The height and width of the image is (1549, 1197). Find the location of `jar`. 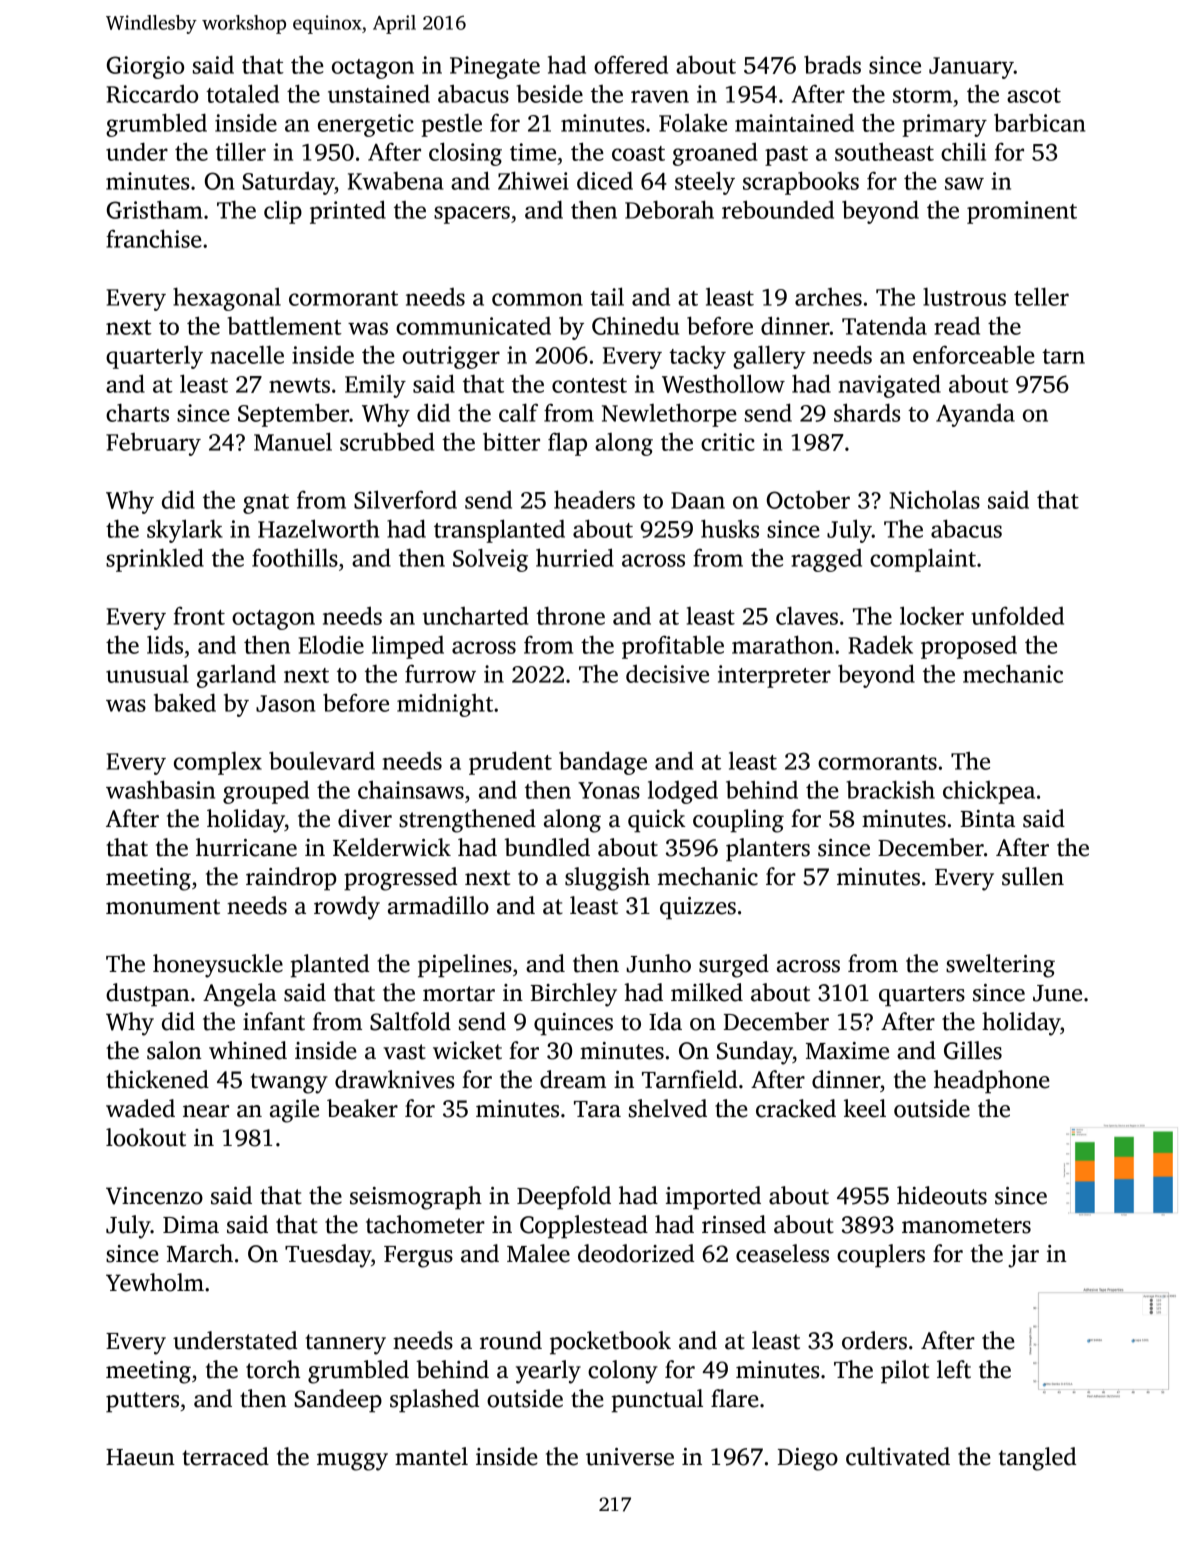

jar is located at coordinates (1023, 1256).
